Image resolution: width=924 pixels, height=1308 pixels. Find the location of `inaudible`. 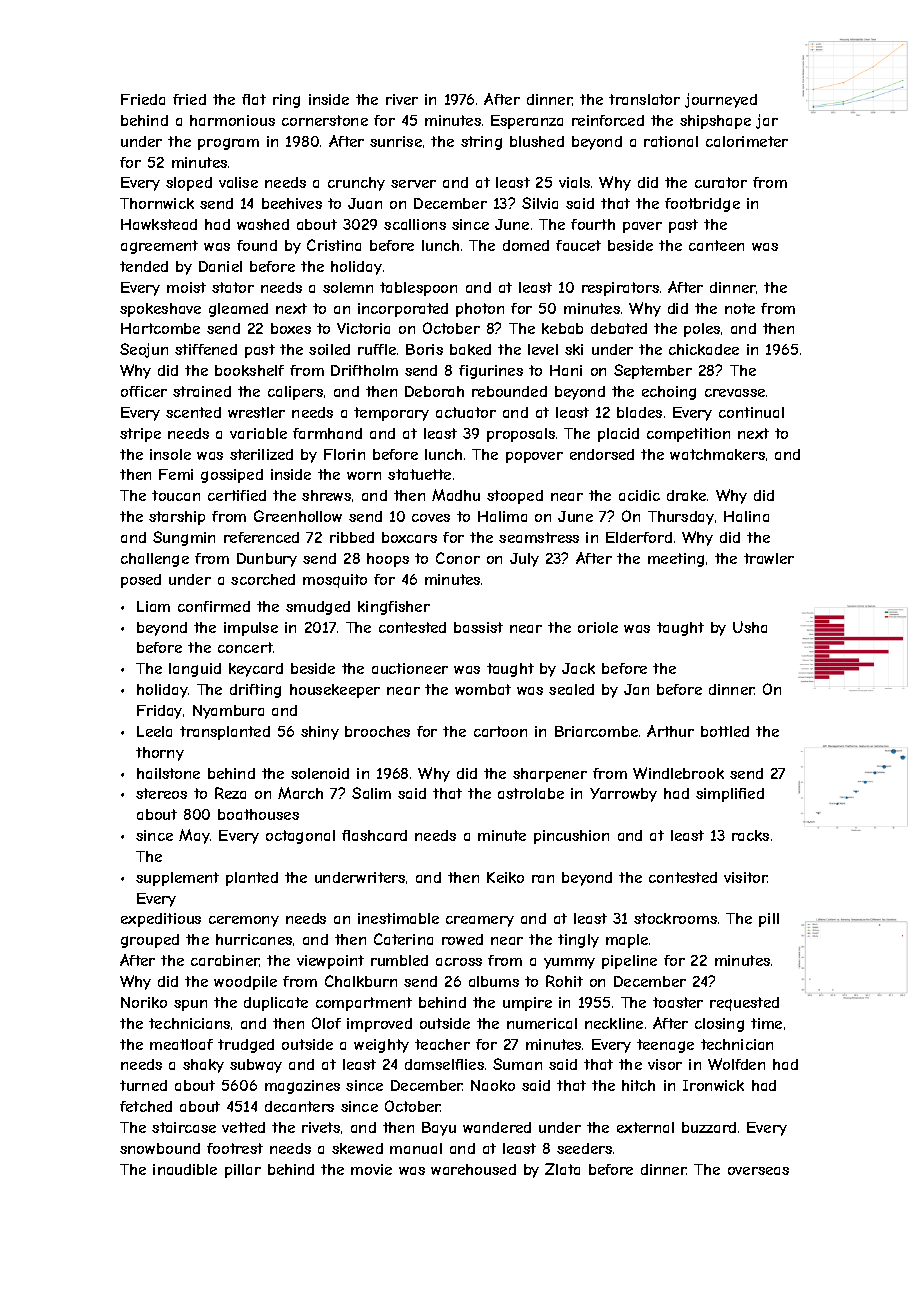

inaudible is located at coordinates (185, 1169).
